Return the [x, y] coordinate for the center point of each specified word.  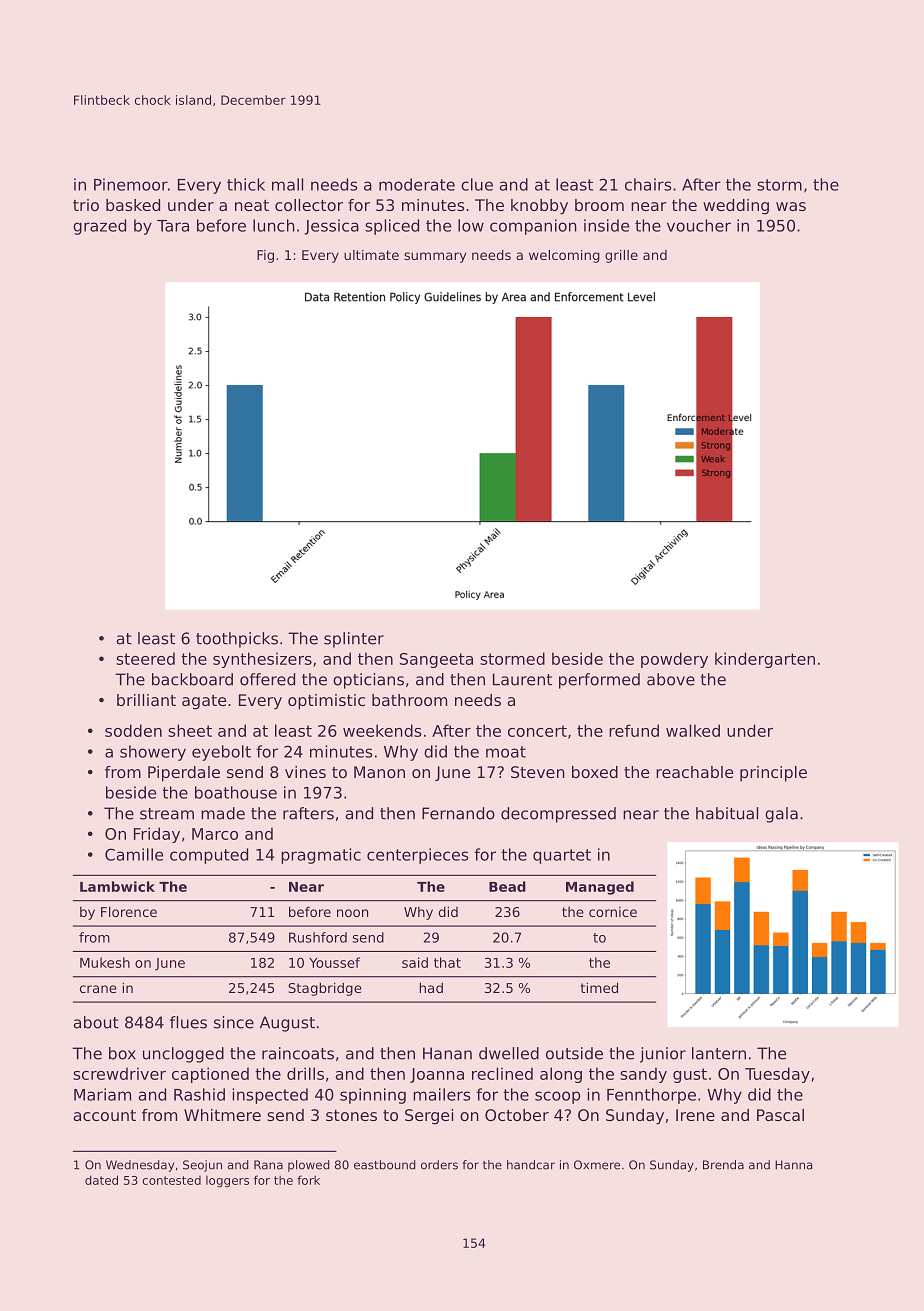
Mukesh [105, 962]
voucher [699, 225]
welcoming [564, 256]
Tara [173, 226]
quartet [562, 856]
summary [435, 257]
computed [209, 856]
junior [663, 1055]
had [431, 987]
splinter [354, 640]
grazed [99, 227]
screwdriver [119, 1073]
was [791, 206]
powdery [674, 660]
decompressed [558, 815]
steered [145, 658]
